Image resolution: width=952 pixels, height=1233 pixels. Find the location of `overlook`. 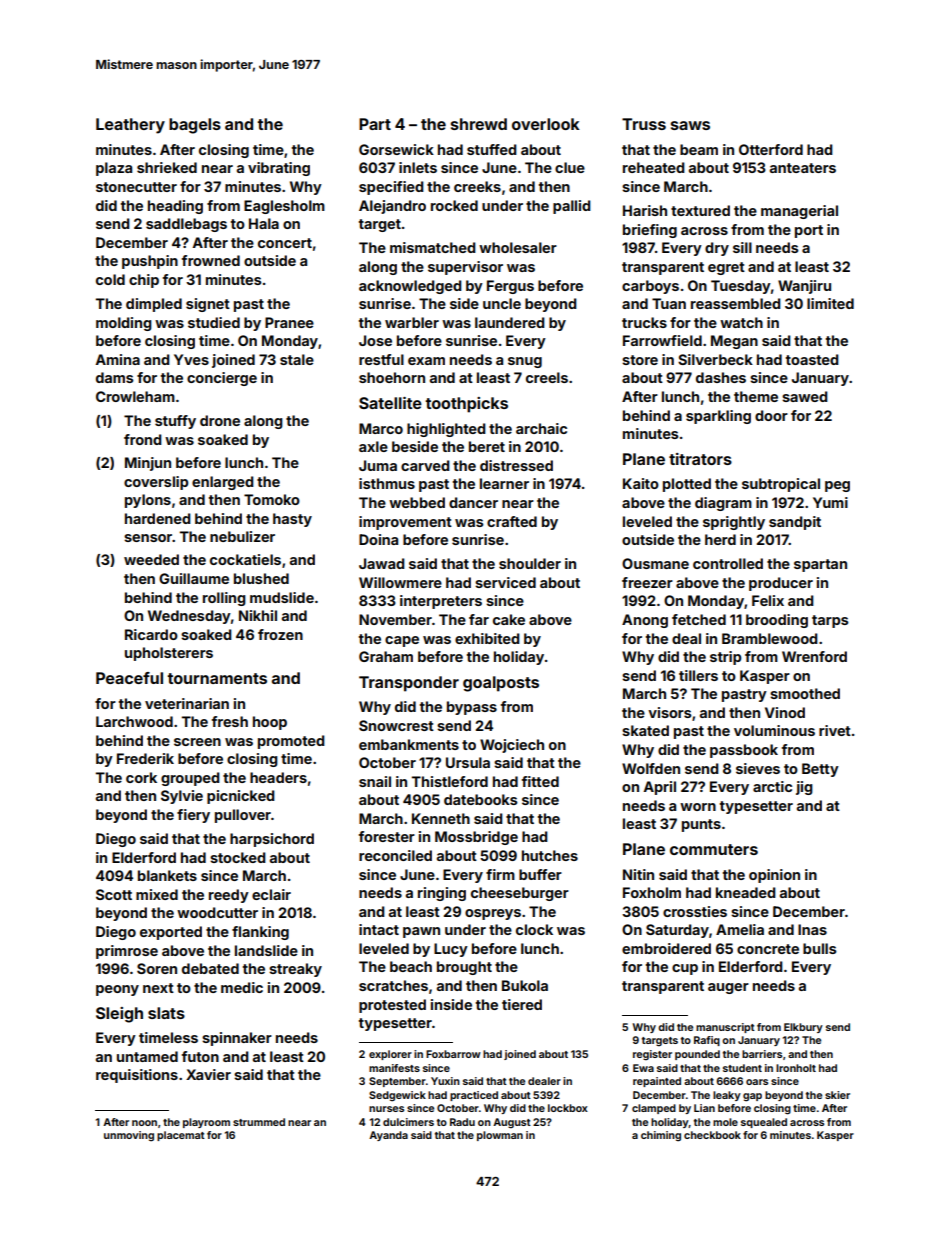

overlook is located at coordinates (546, 124).
